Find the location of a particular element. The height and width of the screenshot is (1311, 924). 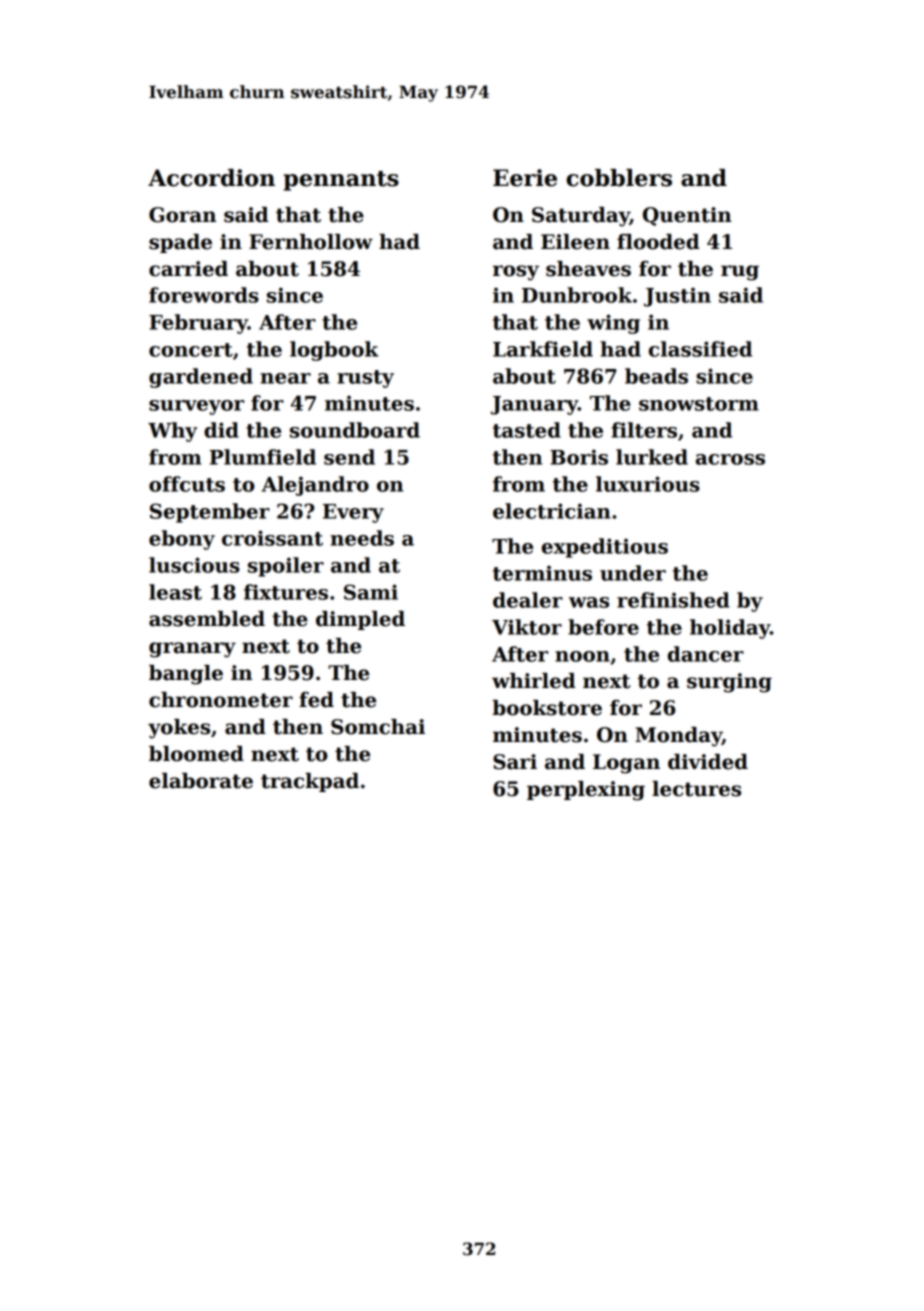

Viktor is located at coordinates (527, 627).
